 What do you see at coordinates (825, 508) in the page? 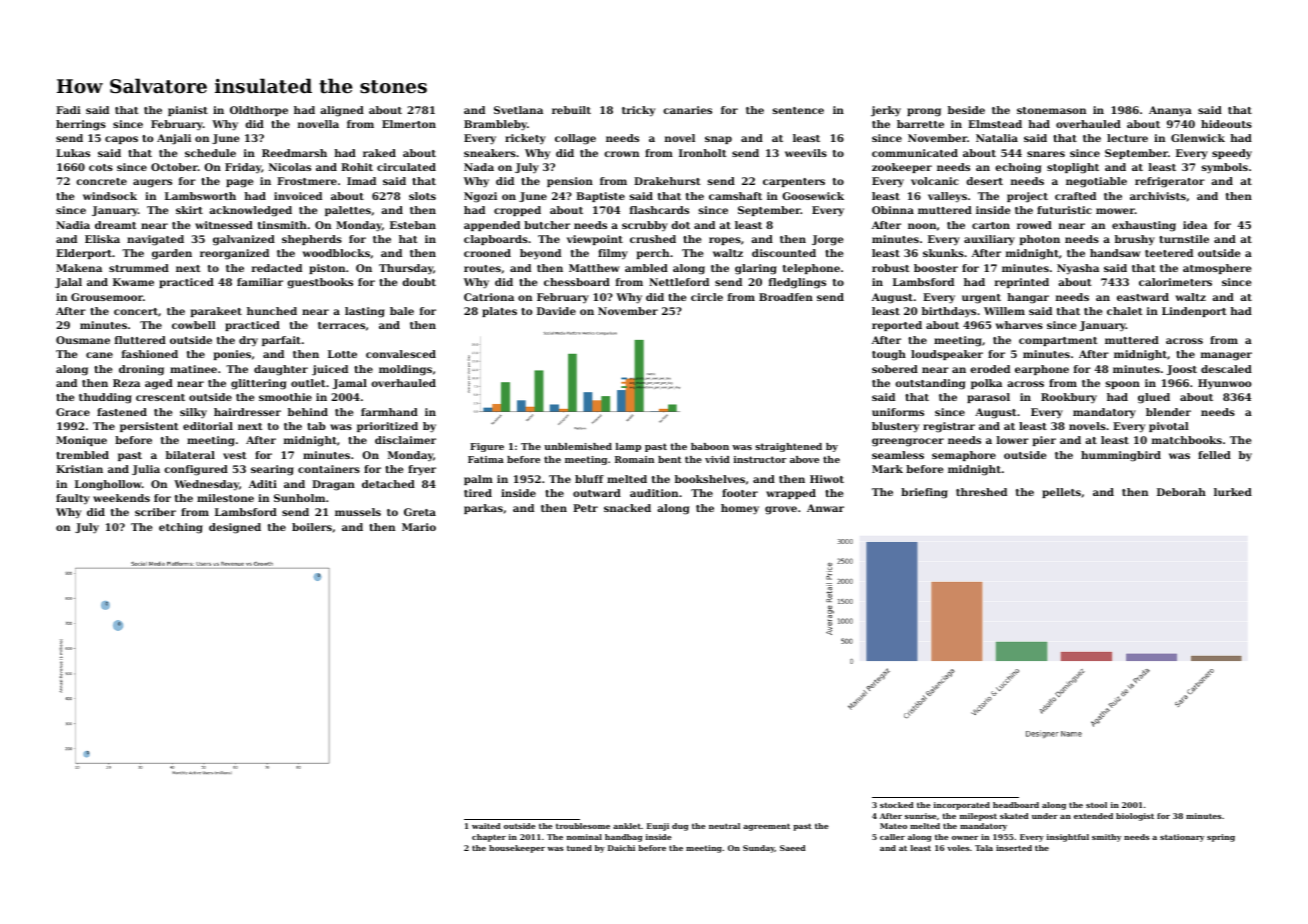
I see `Anwar` at bounding box center [825, 508].
